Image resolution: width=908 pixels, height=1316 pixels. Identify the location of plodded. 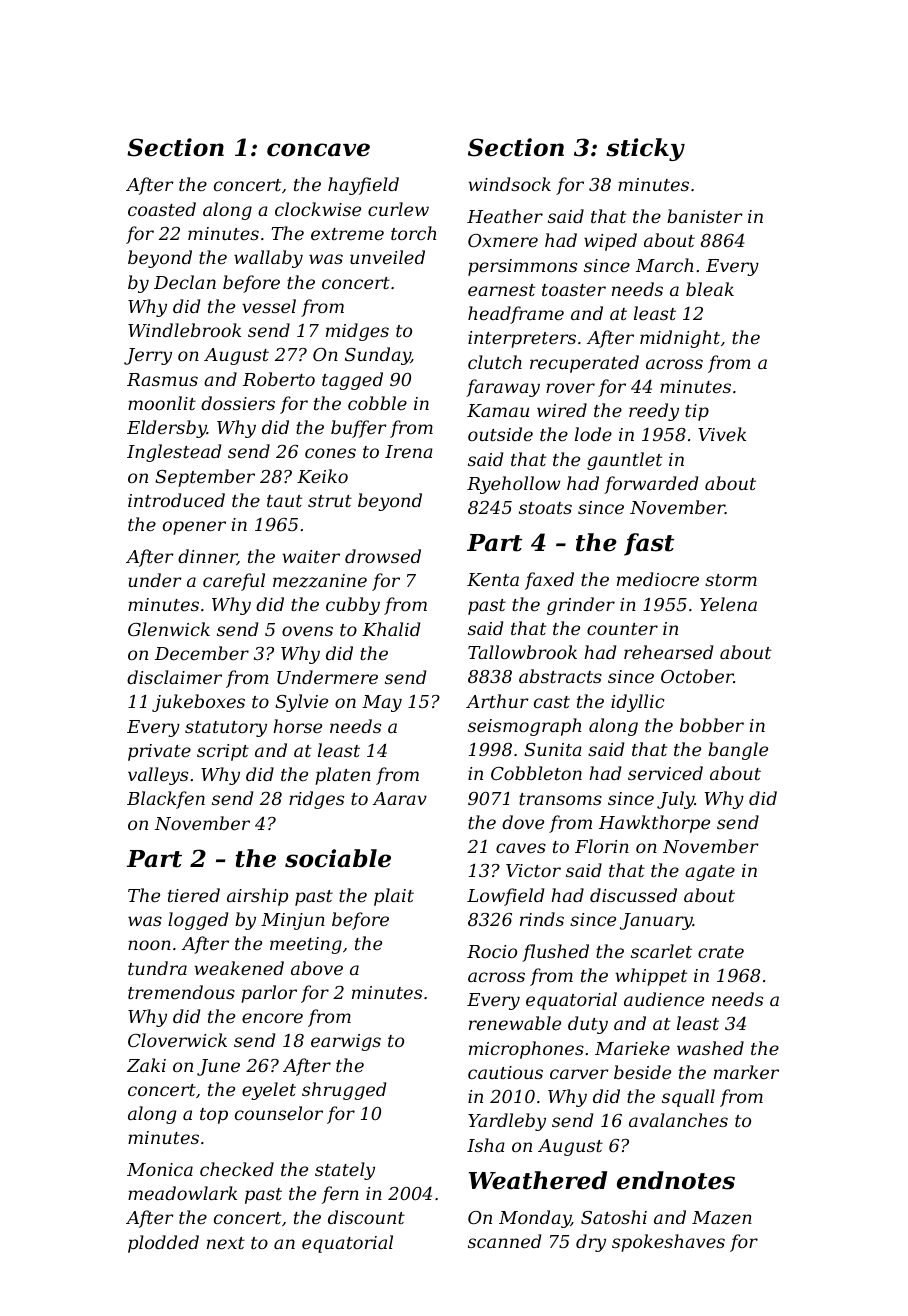
(163, 1244).
